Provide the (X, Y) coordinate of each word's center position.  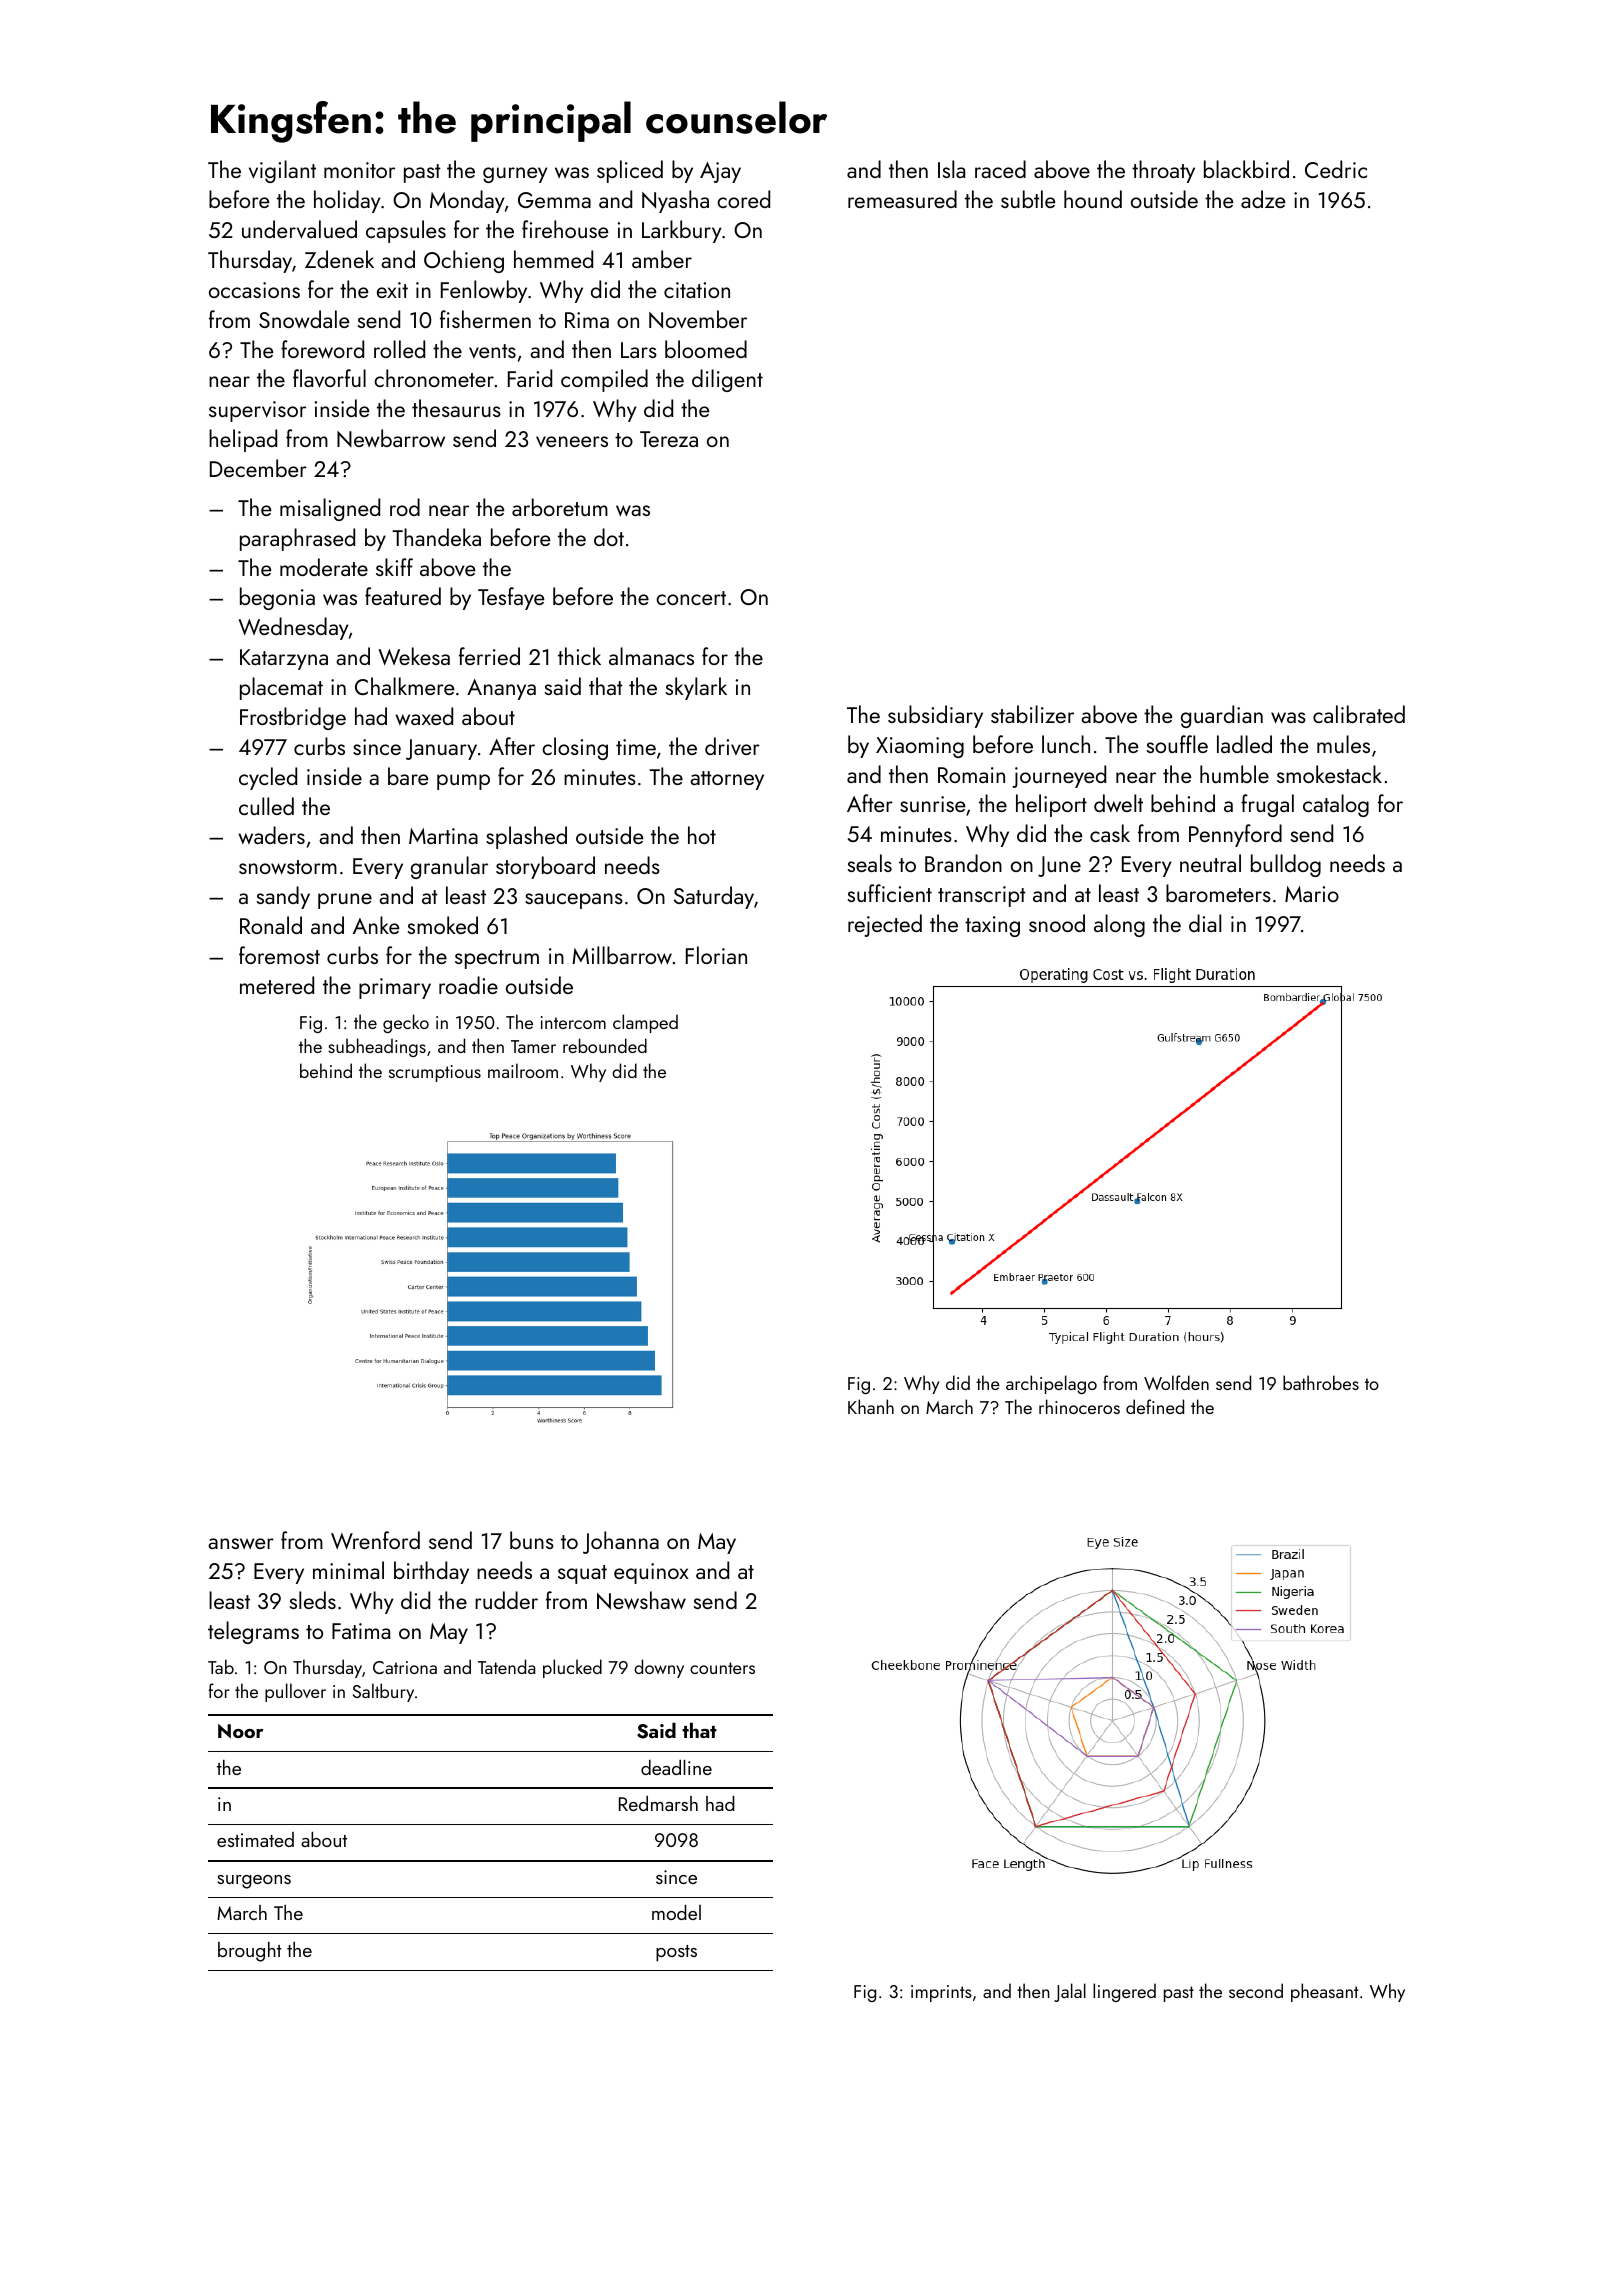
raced (1000, 169)
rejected (885, 925)
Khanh (871, 1406)
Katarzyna (284, 659)
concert (691, 598)
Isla (951, 169)
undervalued (299, 229)
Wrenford (375, 1540)
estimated (255, 1839)
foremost (279, 955)
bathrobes (1321, 1382)
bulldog (1286, 865)
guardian (1222, 716)
